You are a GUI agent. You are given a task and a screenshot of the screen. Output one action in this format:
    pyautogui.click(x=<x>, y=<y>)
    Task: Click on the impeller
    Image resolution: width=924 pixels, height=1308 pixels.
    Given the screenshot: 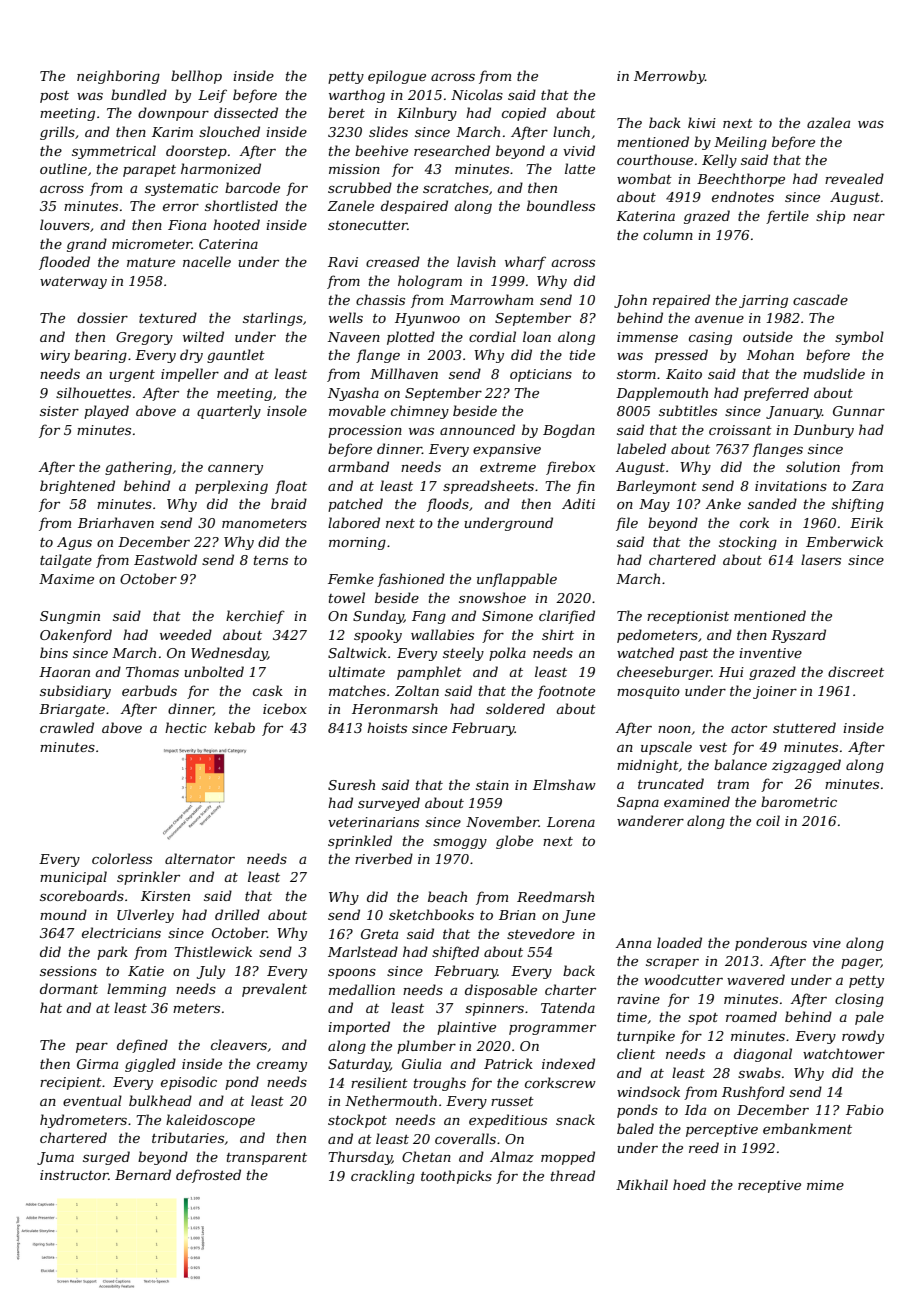 What is the action you would take?
    pyautogui.click(x=190, y=375)
